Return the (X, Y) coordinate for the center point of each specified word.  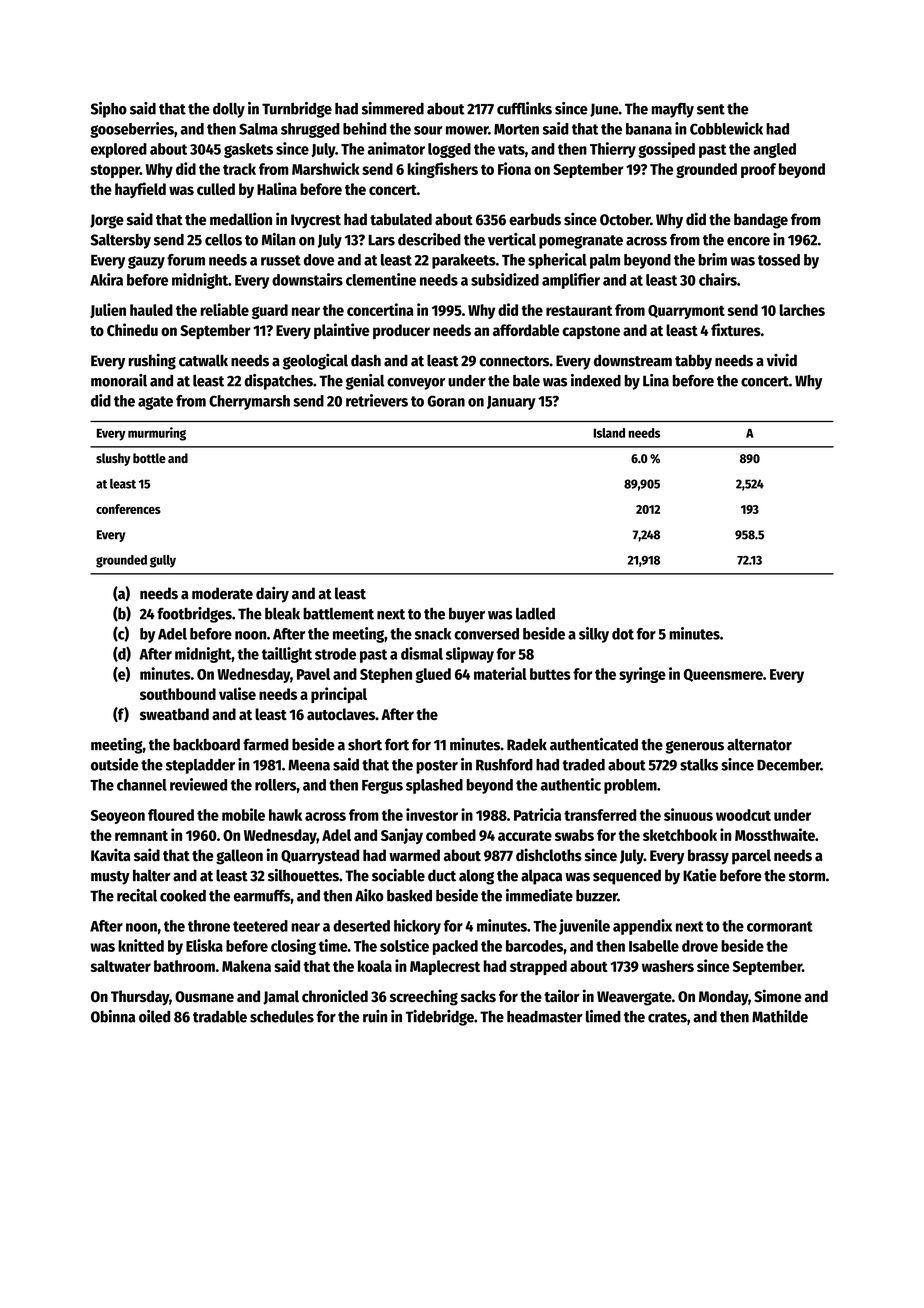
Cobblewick (726, 128)
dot (623, 634)
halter (152, 875)
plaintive (341, 331)
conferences (128, 509)
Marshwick (326, 168)
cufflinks (524, 108)
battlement (338, 614)
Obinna (113, 1016)
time (333, 945)
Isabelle (654, 946)
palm (605, 261)
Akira (106, 279)
